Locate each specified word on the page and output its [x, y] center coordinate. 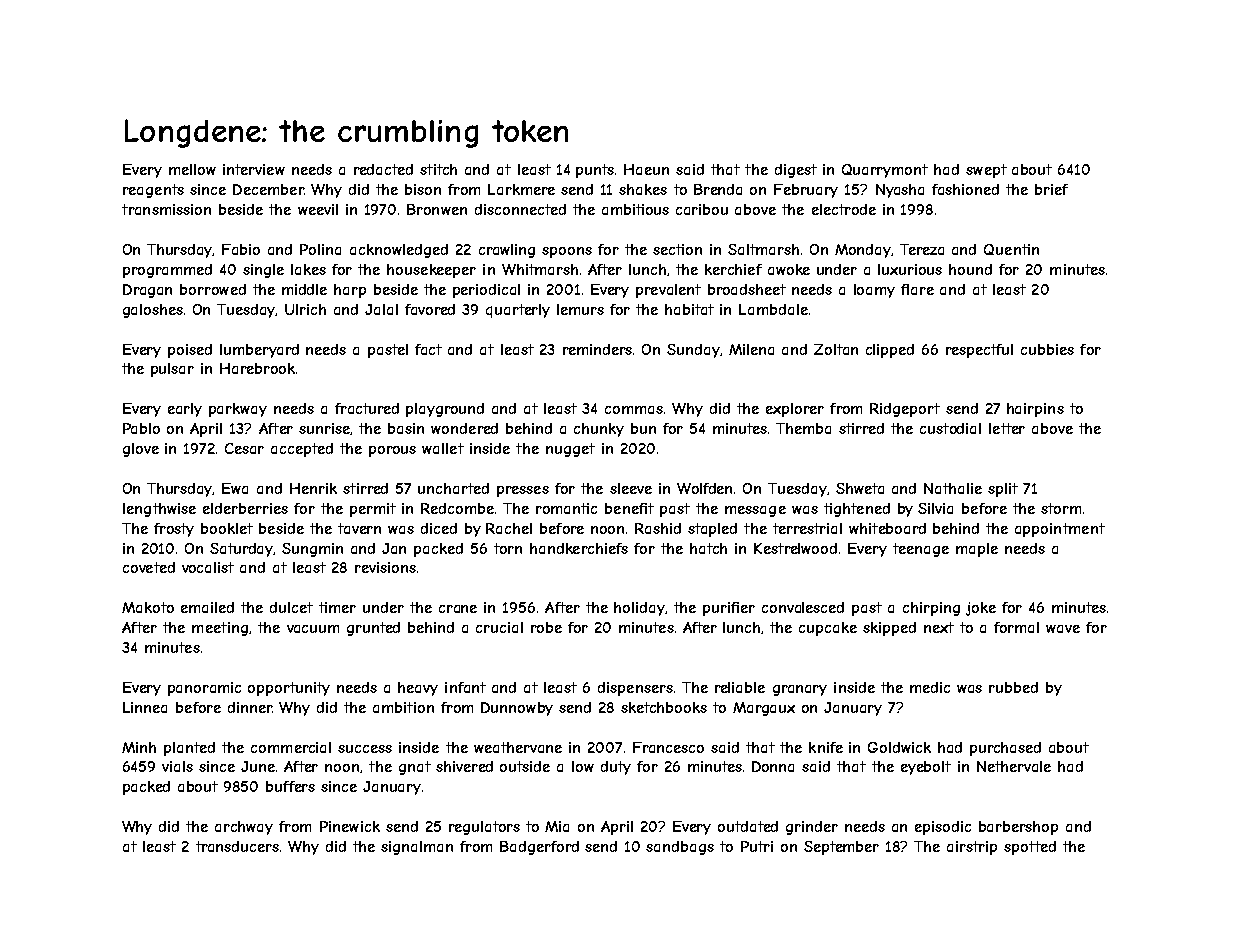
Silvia [935, 508]
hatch [708, 548]
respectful [979, 351]
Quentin [1011, 249]
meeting [220, 629]
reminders [597, 349]
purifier [729, 609]
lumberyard [259, 351]
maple [977, 550]
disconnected [520, 209]
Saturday [241, 550]
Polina [320, 249]
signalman [417, 848]
